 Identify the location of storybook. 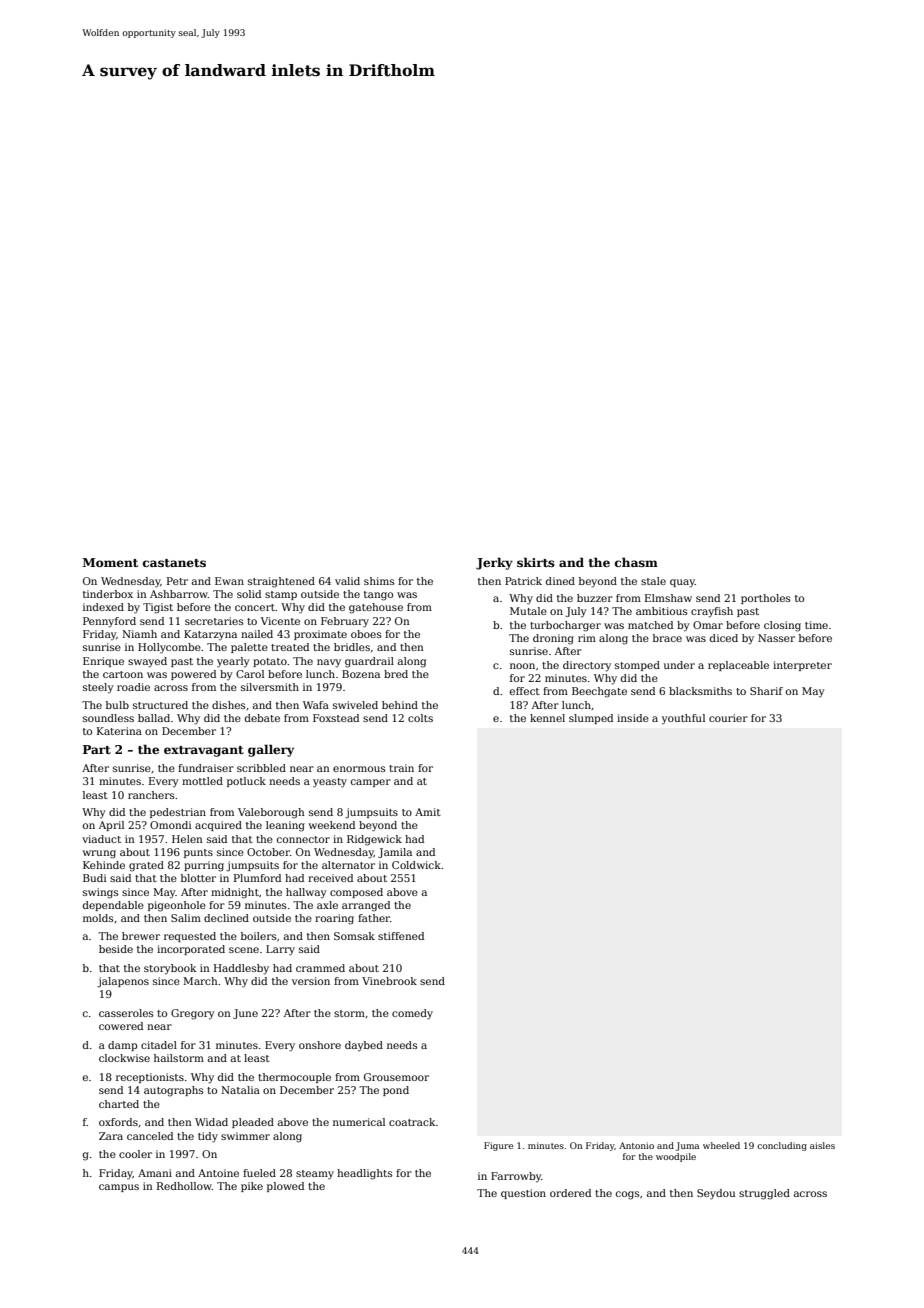
(170, 969).
